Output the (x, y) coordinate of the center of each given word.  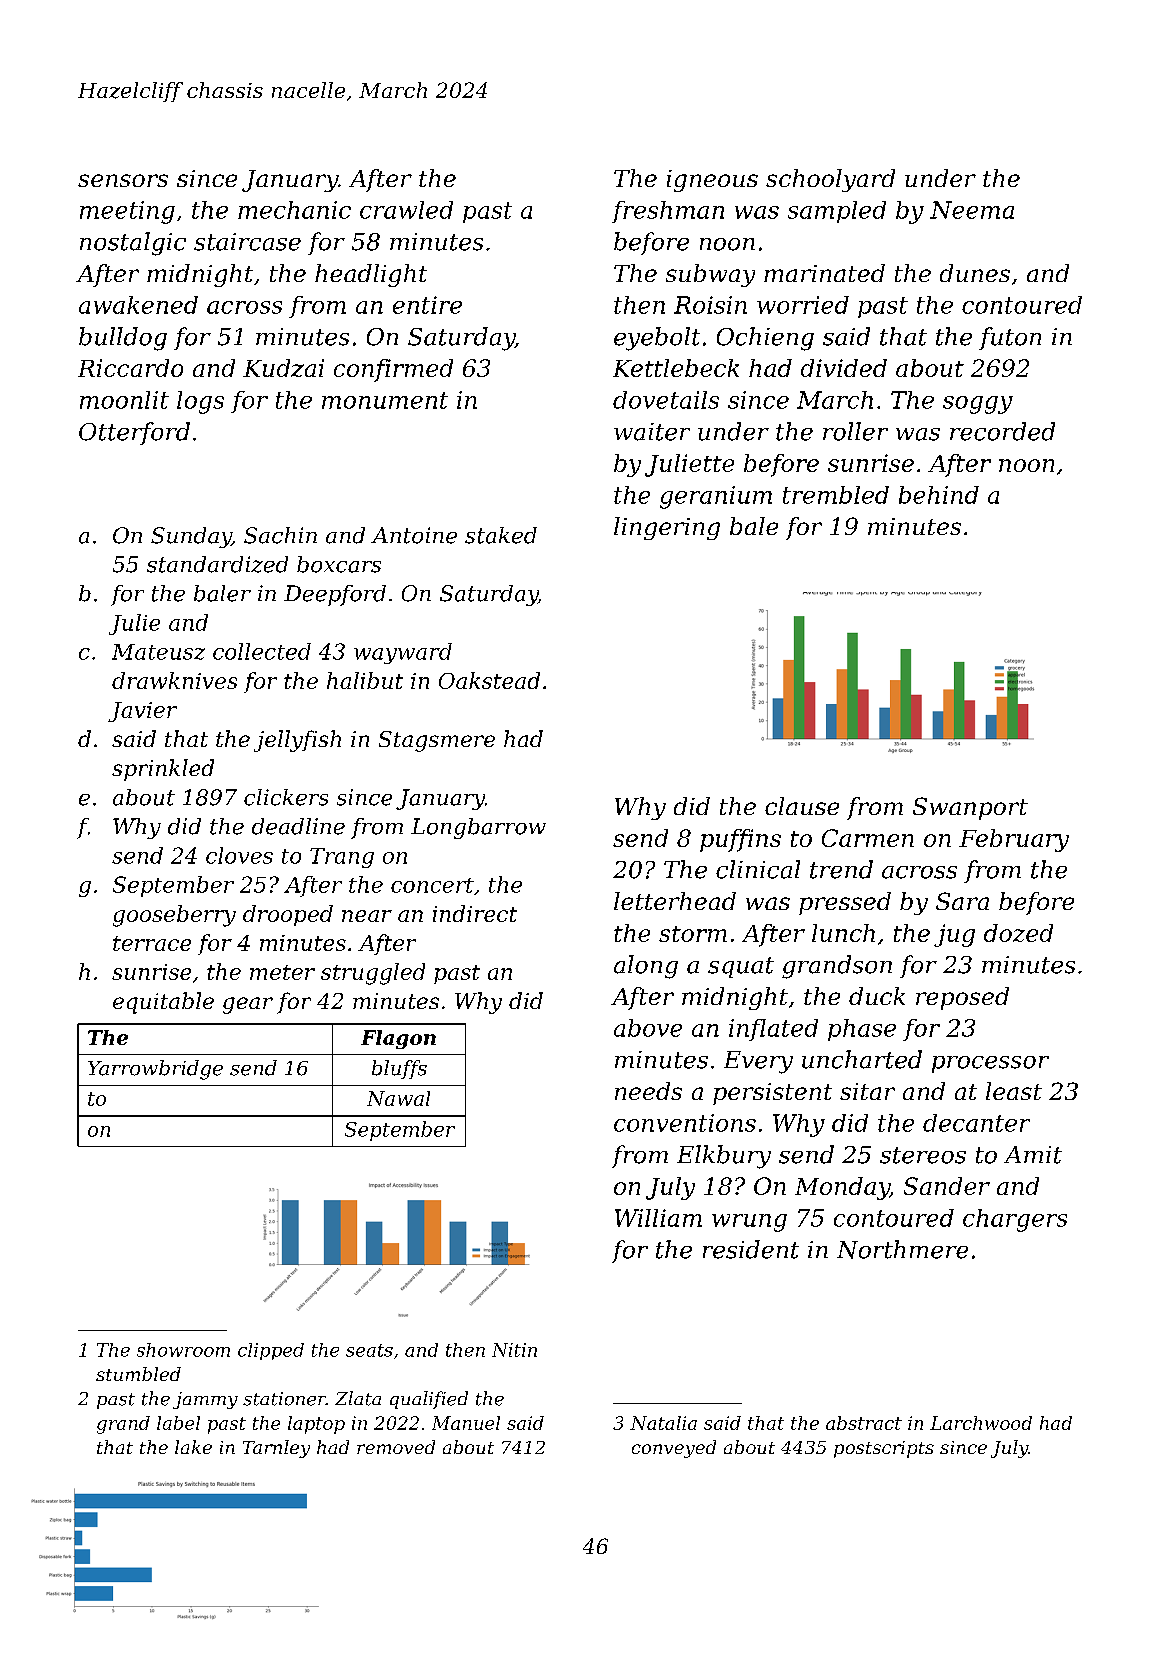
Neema (972, 210)
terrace (152, 943)
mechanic (294, 210)
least (1014, 1091)
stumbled (138, 1374)
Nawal (398, 1098)
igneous (712, 181)
